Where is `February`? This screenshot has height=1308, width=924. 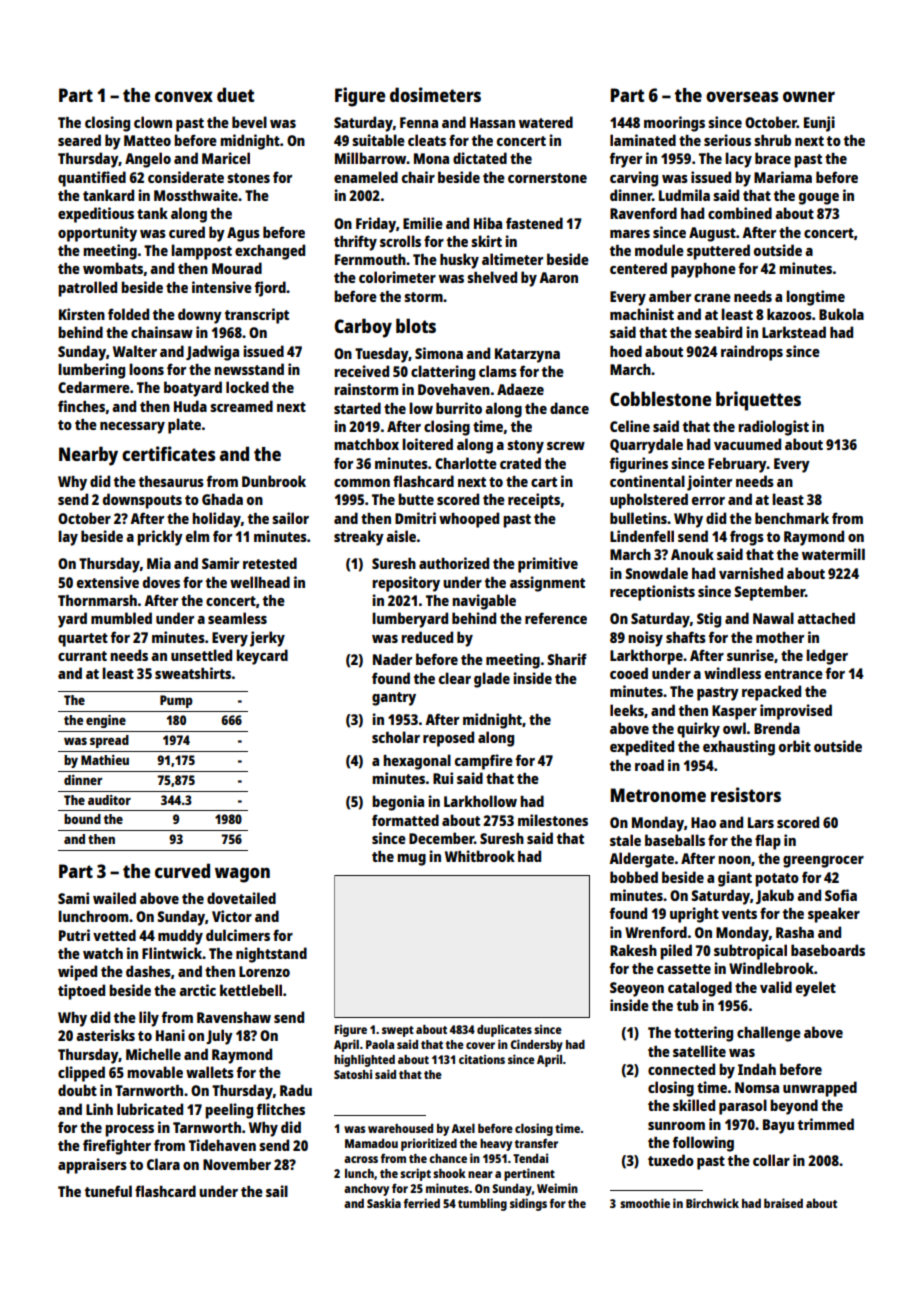 February is located at coordinates (737, 465).
